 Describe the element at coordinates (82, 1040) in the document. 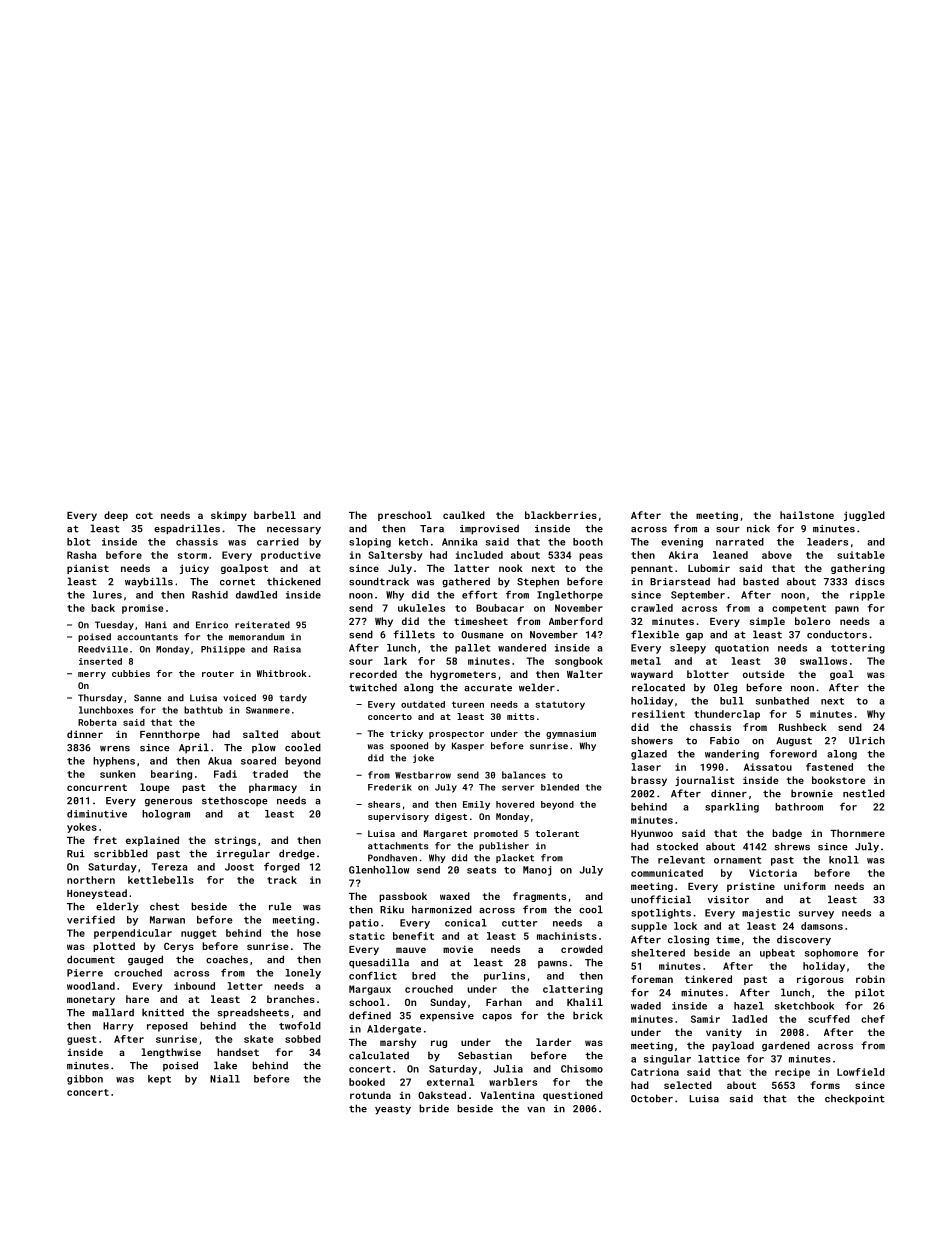

I see `guest` at that location.
